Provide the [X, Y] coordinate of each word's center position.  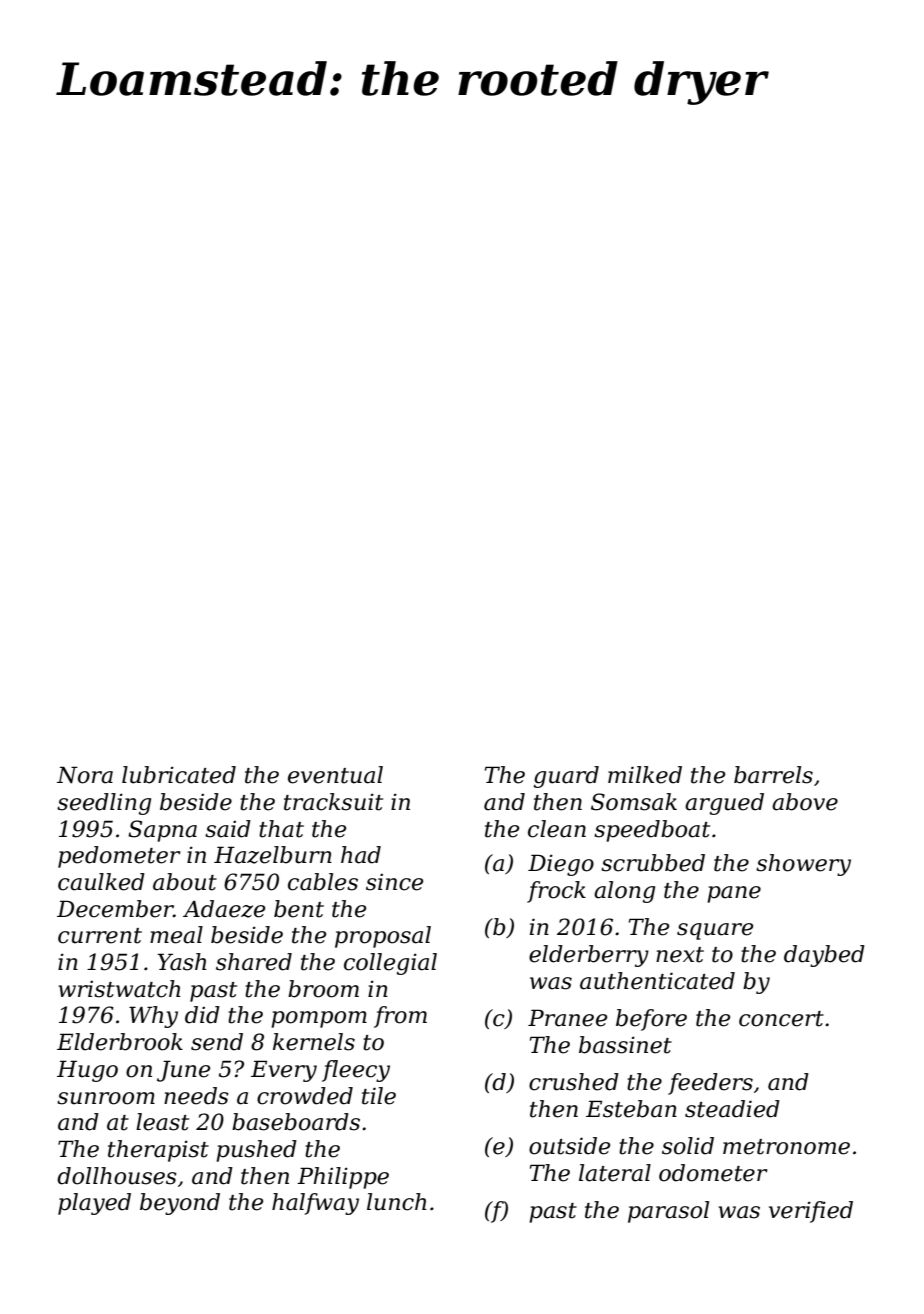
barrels [773, 775]
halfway [315, 1204]
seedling [104, 804]
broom [323, 989]
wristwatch [119, 989]
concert [781, 1019]
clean [557, 829]
